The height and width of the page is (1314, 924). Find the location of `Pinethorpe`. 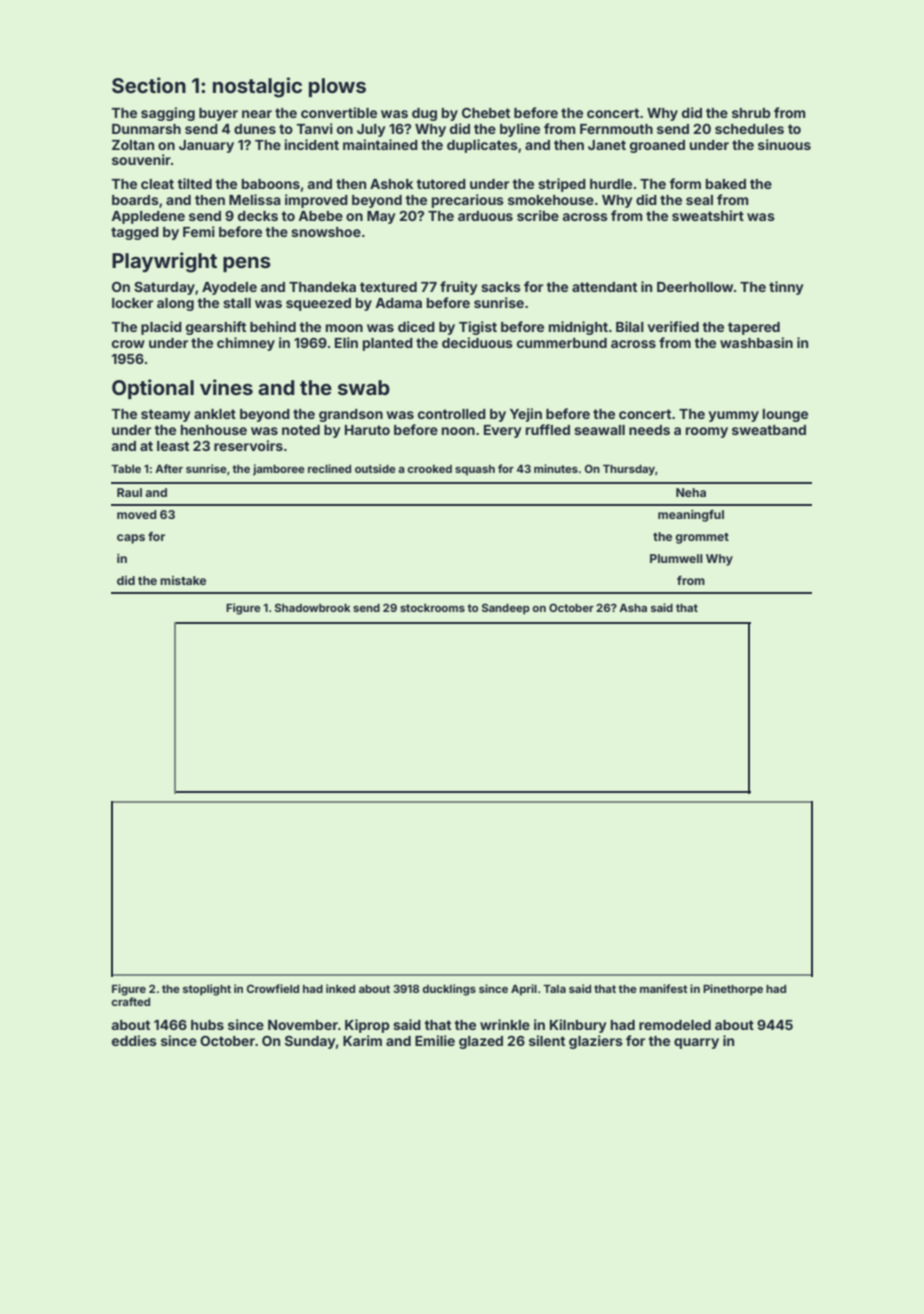

Pinethorpe is located at coordinates (733, 990).
